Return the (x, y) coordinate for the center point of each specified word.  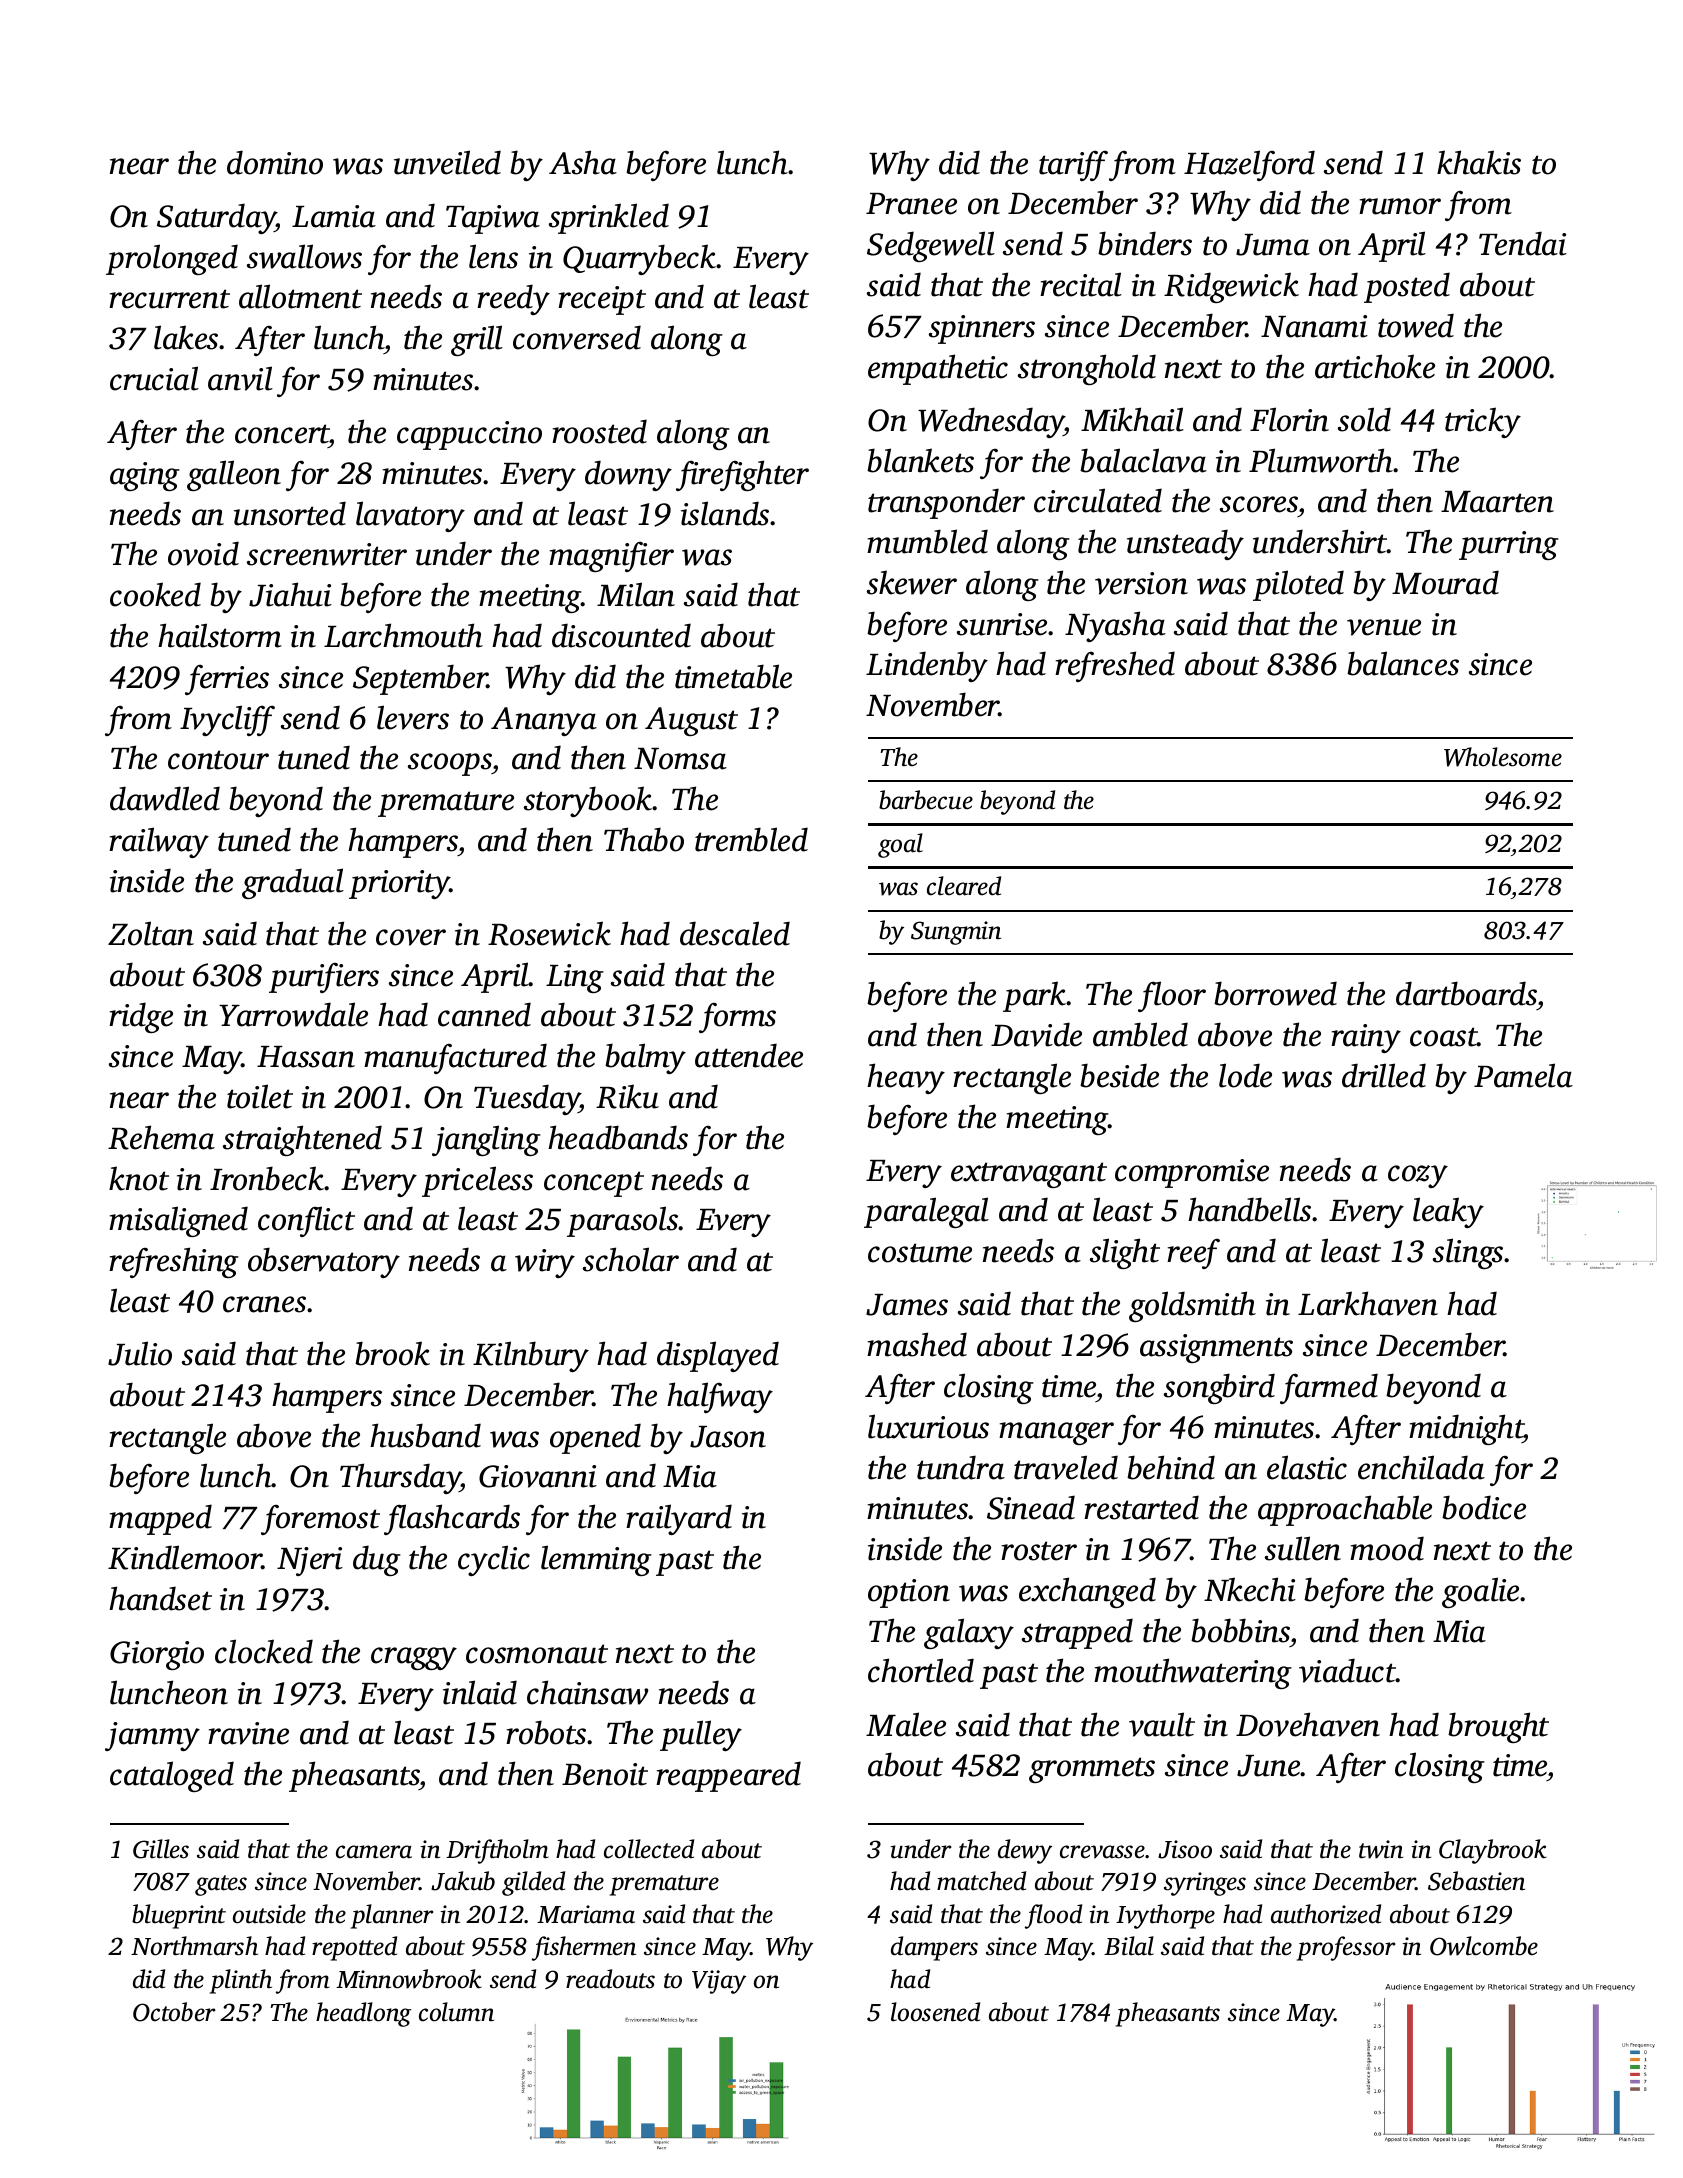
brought (1498, 1727)
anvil (240, 378)
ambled (1140, 1034)
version (1141, 583)
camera (374, 1852)
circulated (1098, 500)
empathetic (938, 369)
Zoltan (151, 933)
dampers (934, 1948)
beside (1119, 1075)
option (909, 1593)
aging (145, 476)
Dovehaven (1308, 1724)
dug (377, 1560)
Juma (1273, 245)
